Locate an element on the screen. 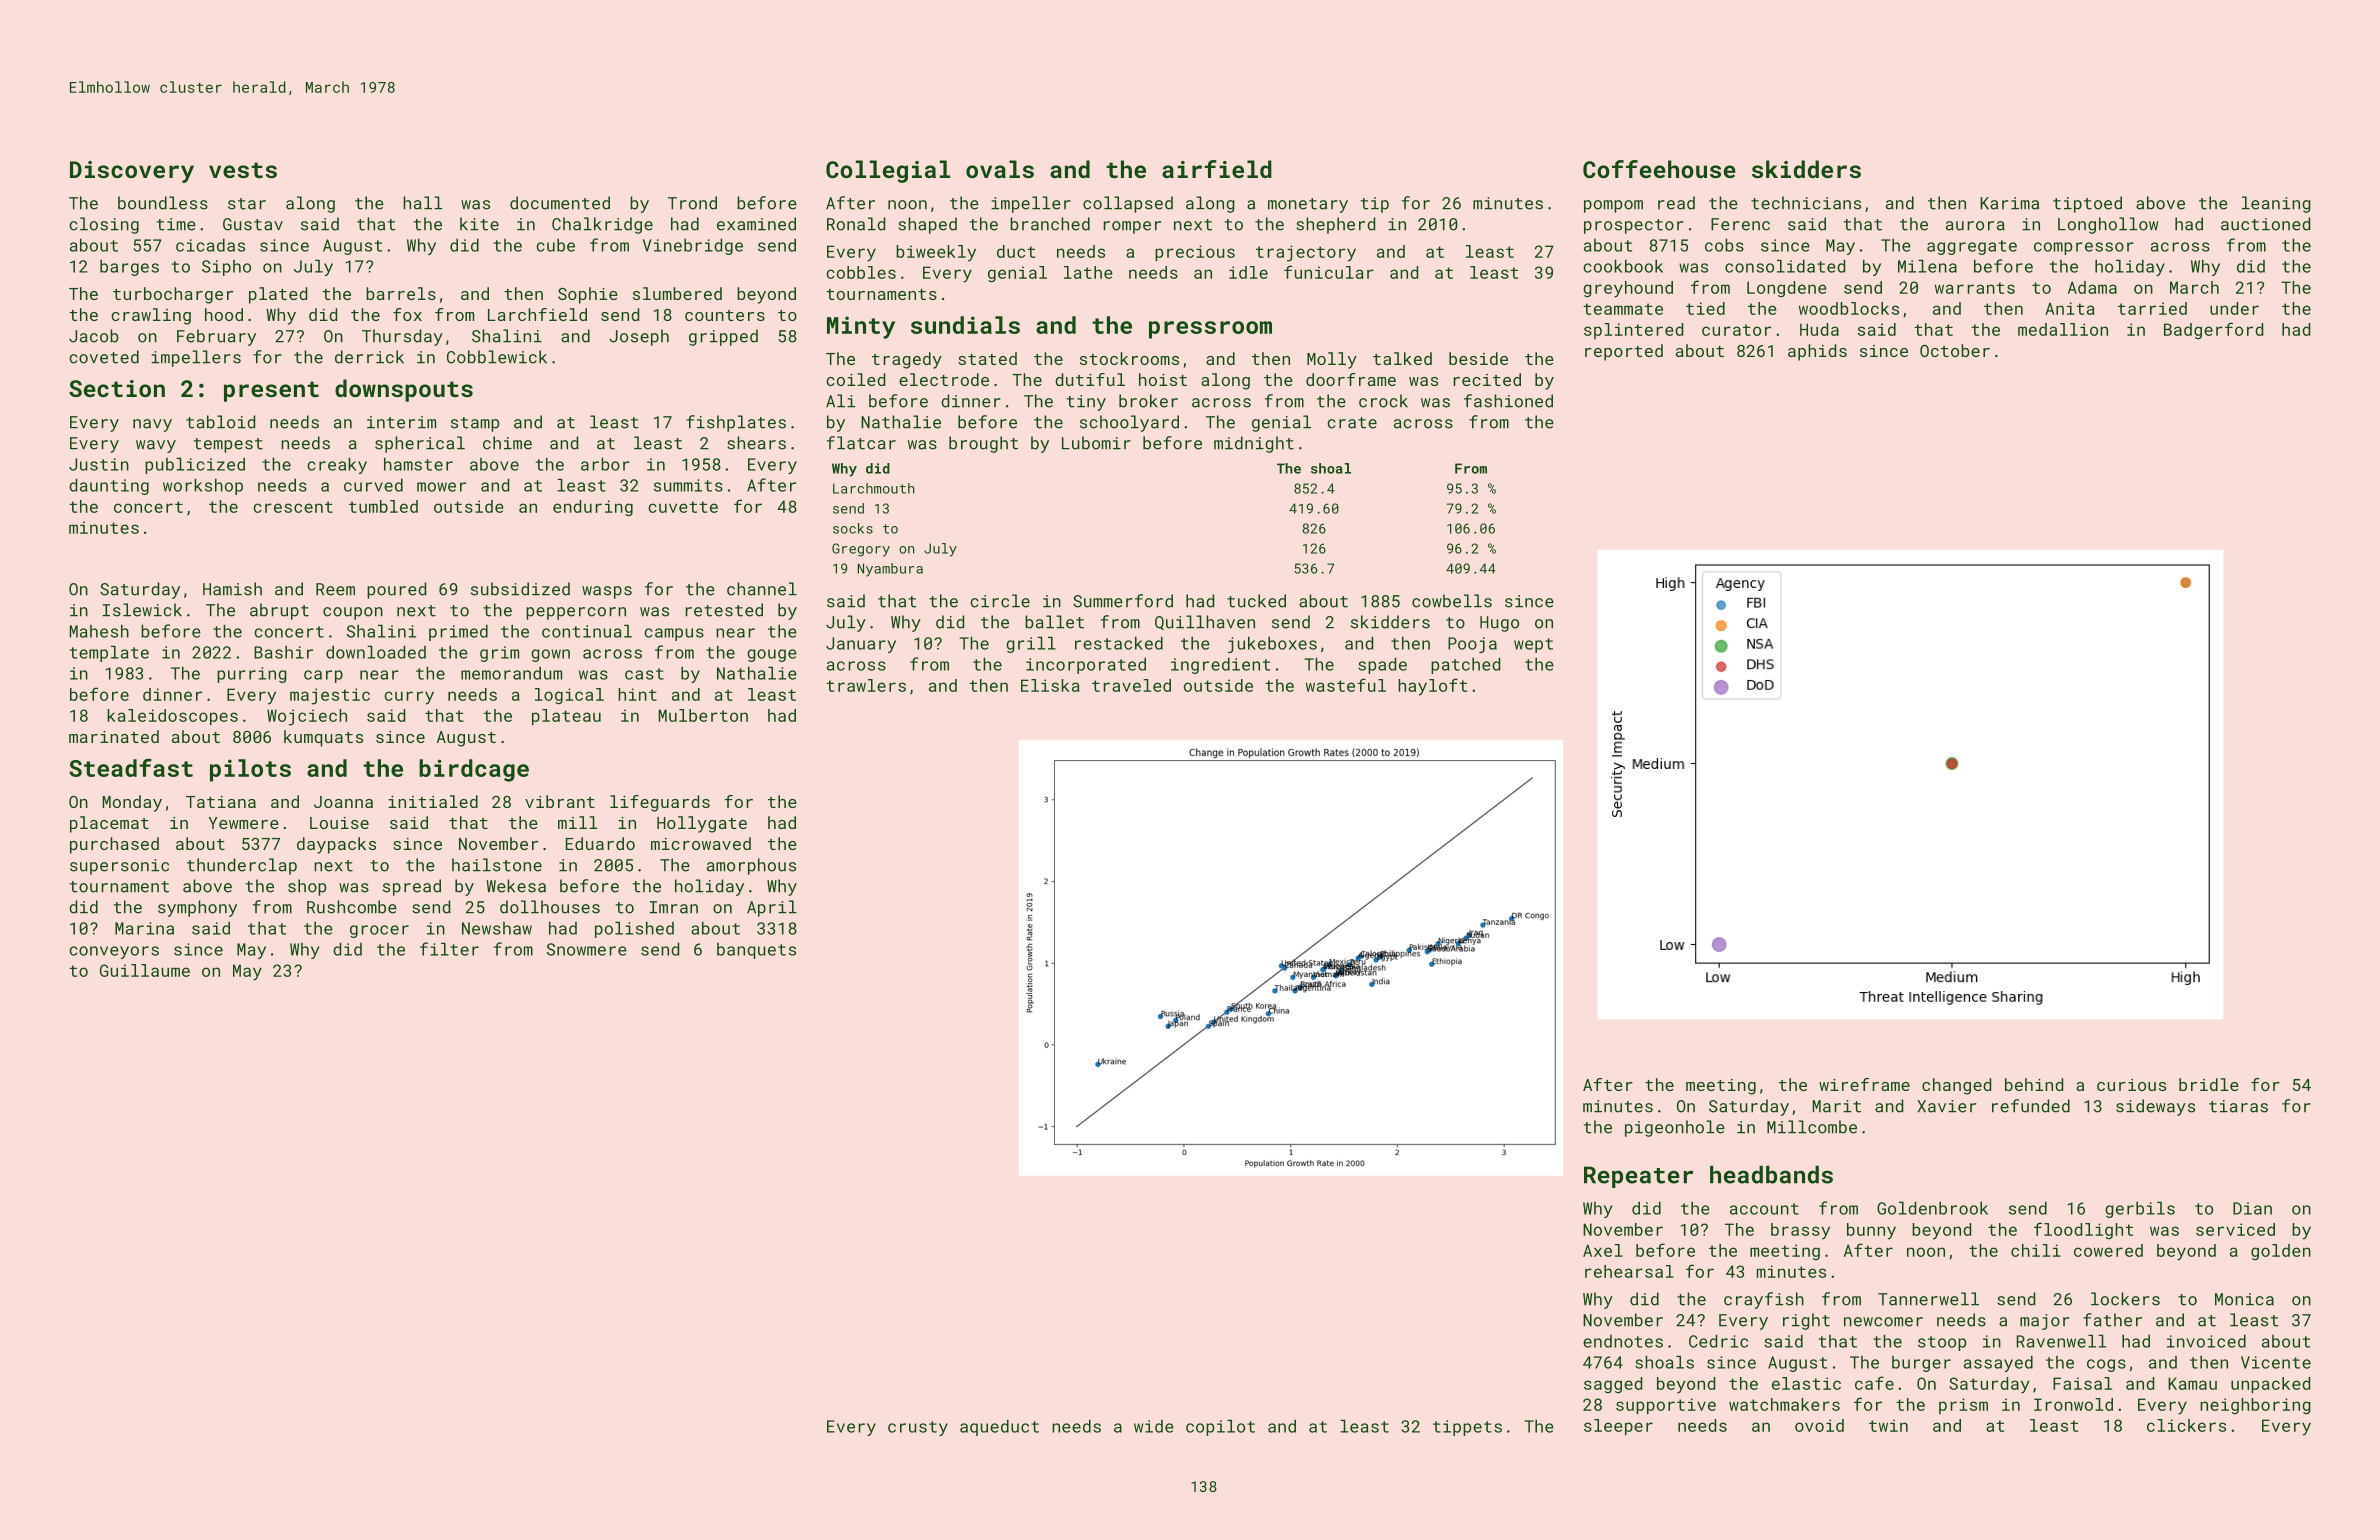 The image size is (2380, 1540). jukeboxes is located at coordinates (1272, 644).
